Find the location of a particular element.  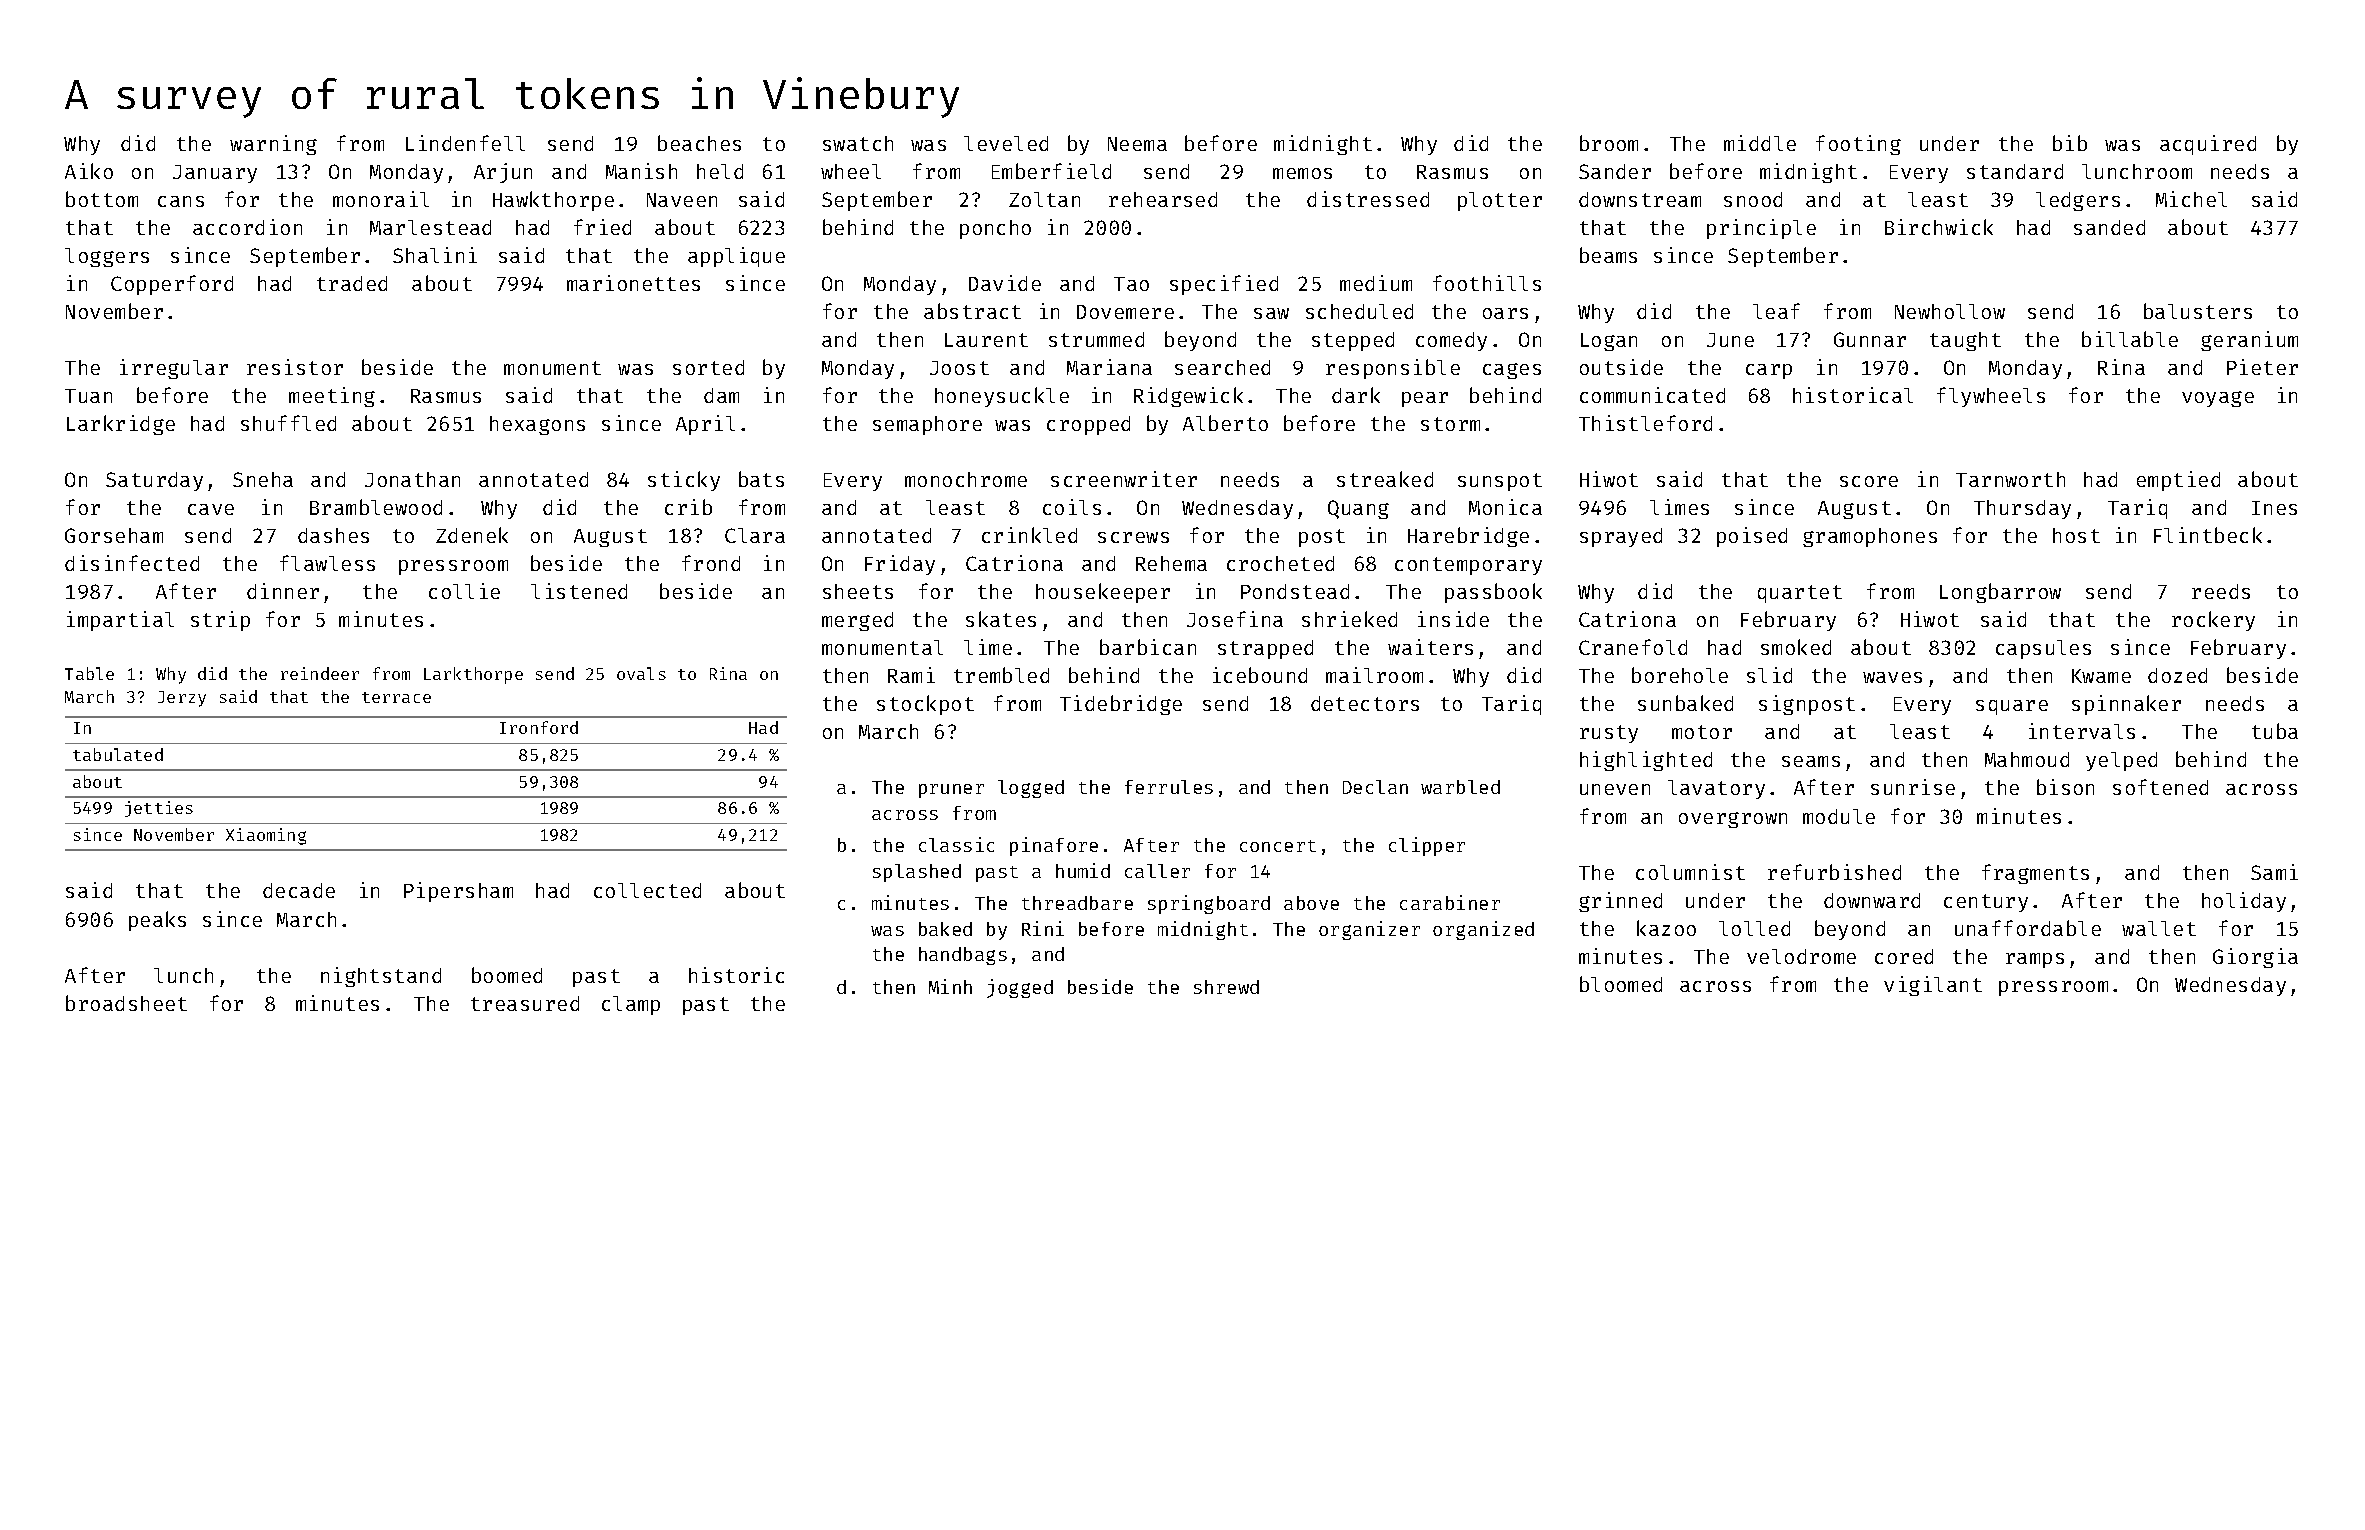

Birchwick is located at coordinates (1939, 227).
